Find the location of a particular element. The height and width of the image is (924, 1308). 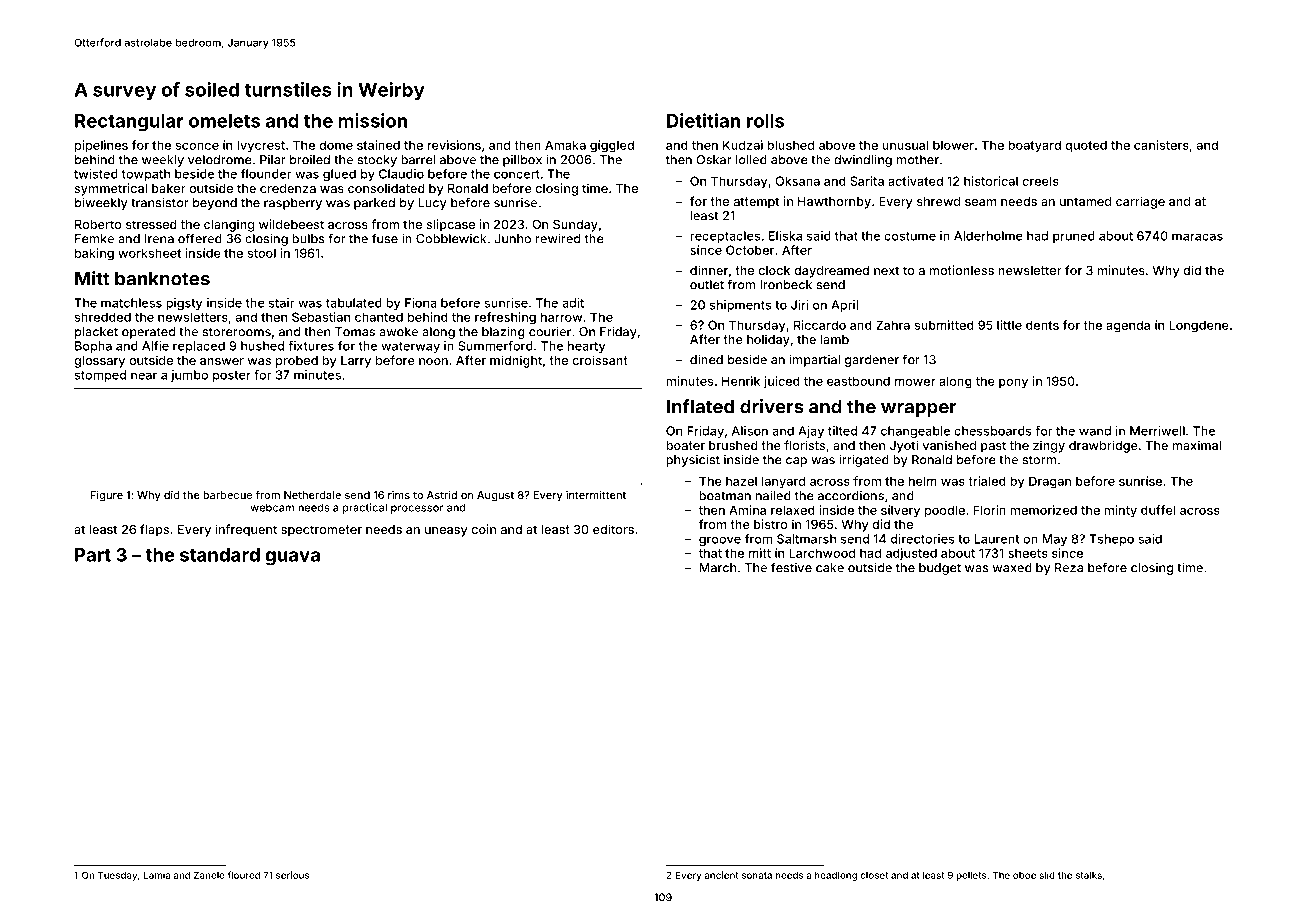

Rectangular is located at coordinates (129, 123).
